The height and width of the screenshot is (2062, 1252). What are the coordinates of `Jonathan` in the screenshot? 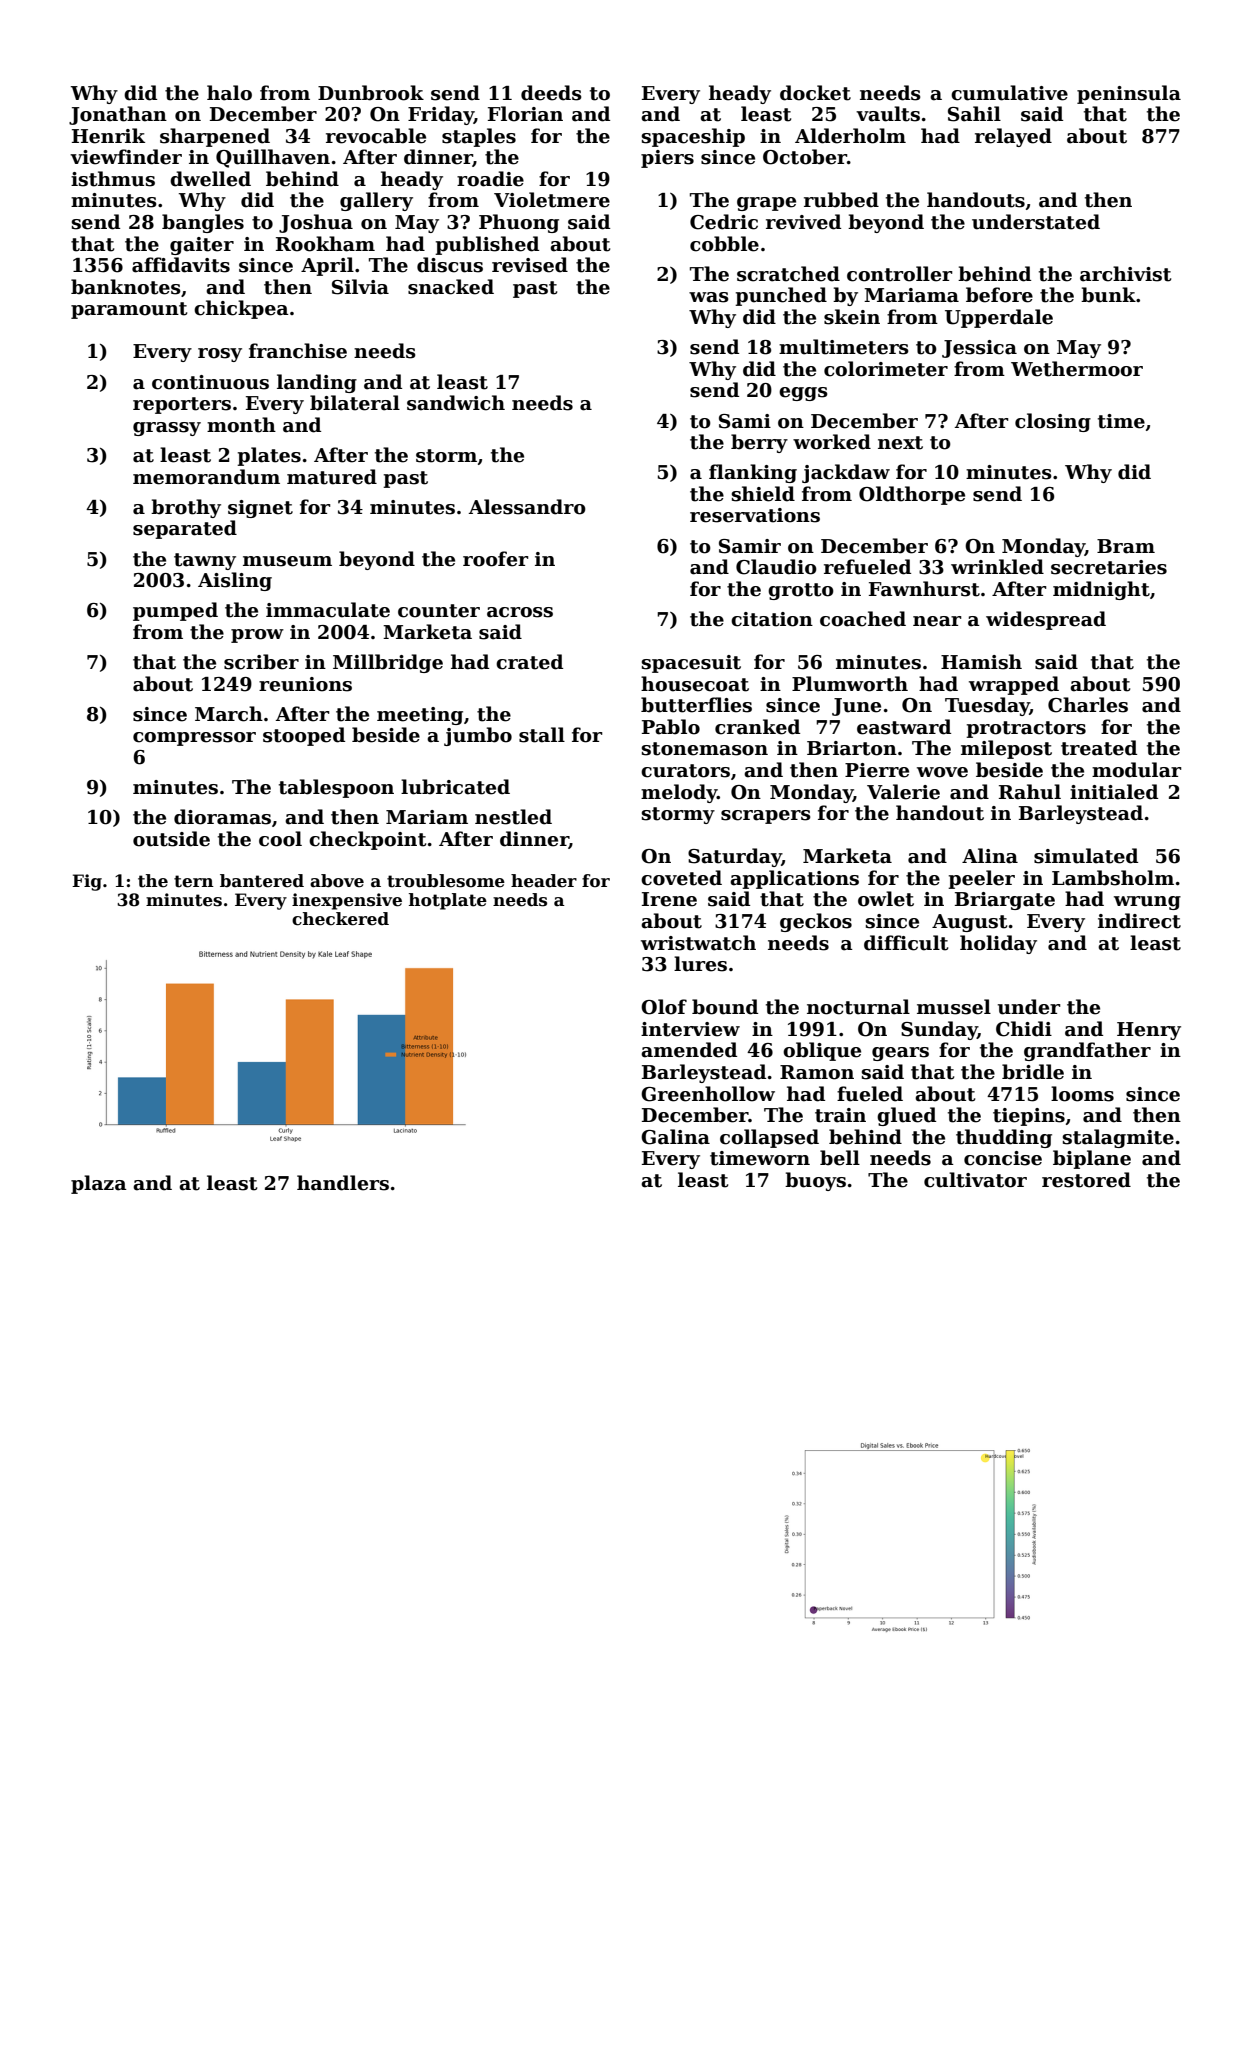 It's located at (118, 115).
